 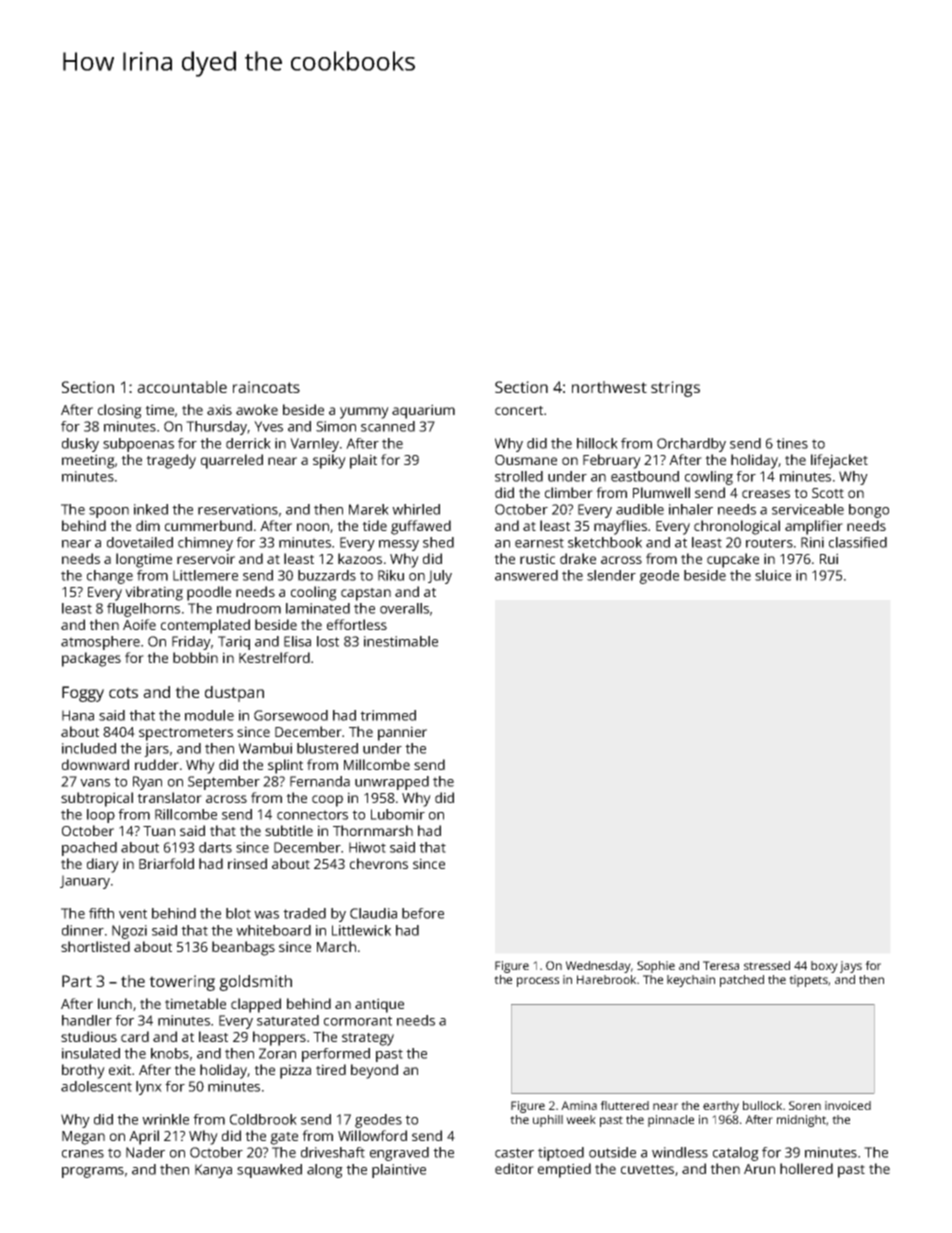 I want to click on change, so click(x=110, y=577).
